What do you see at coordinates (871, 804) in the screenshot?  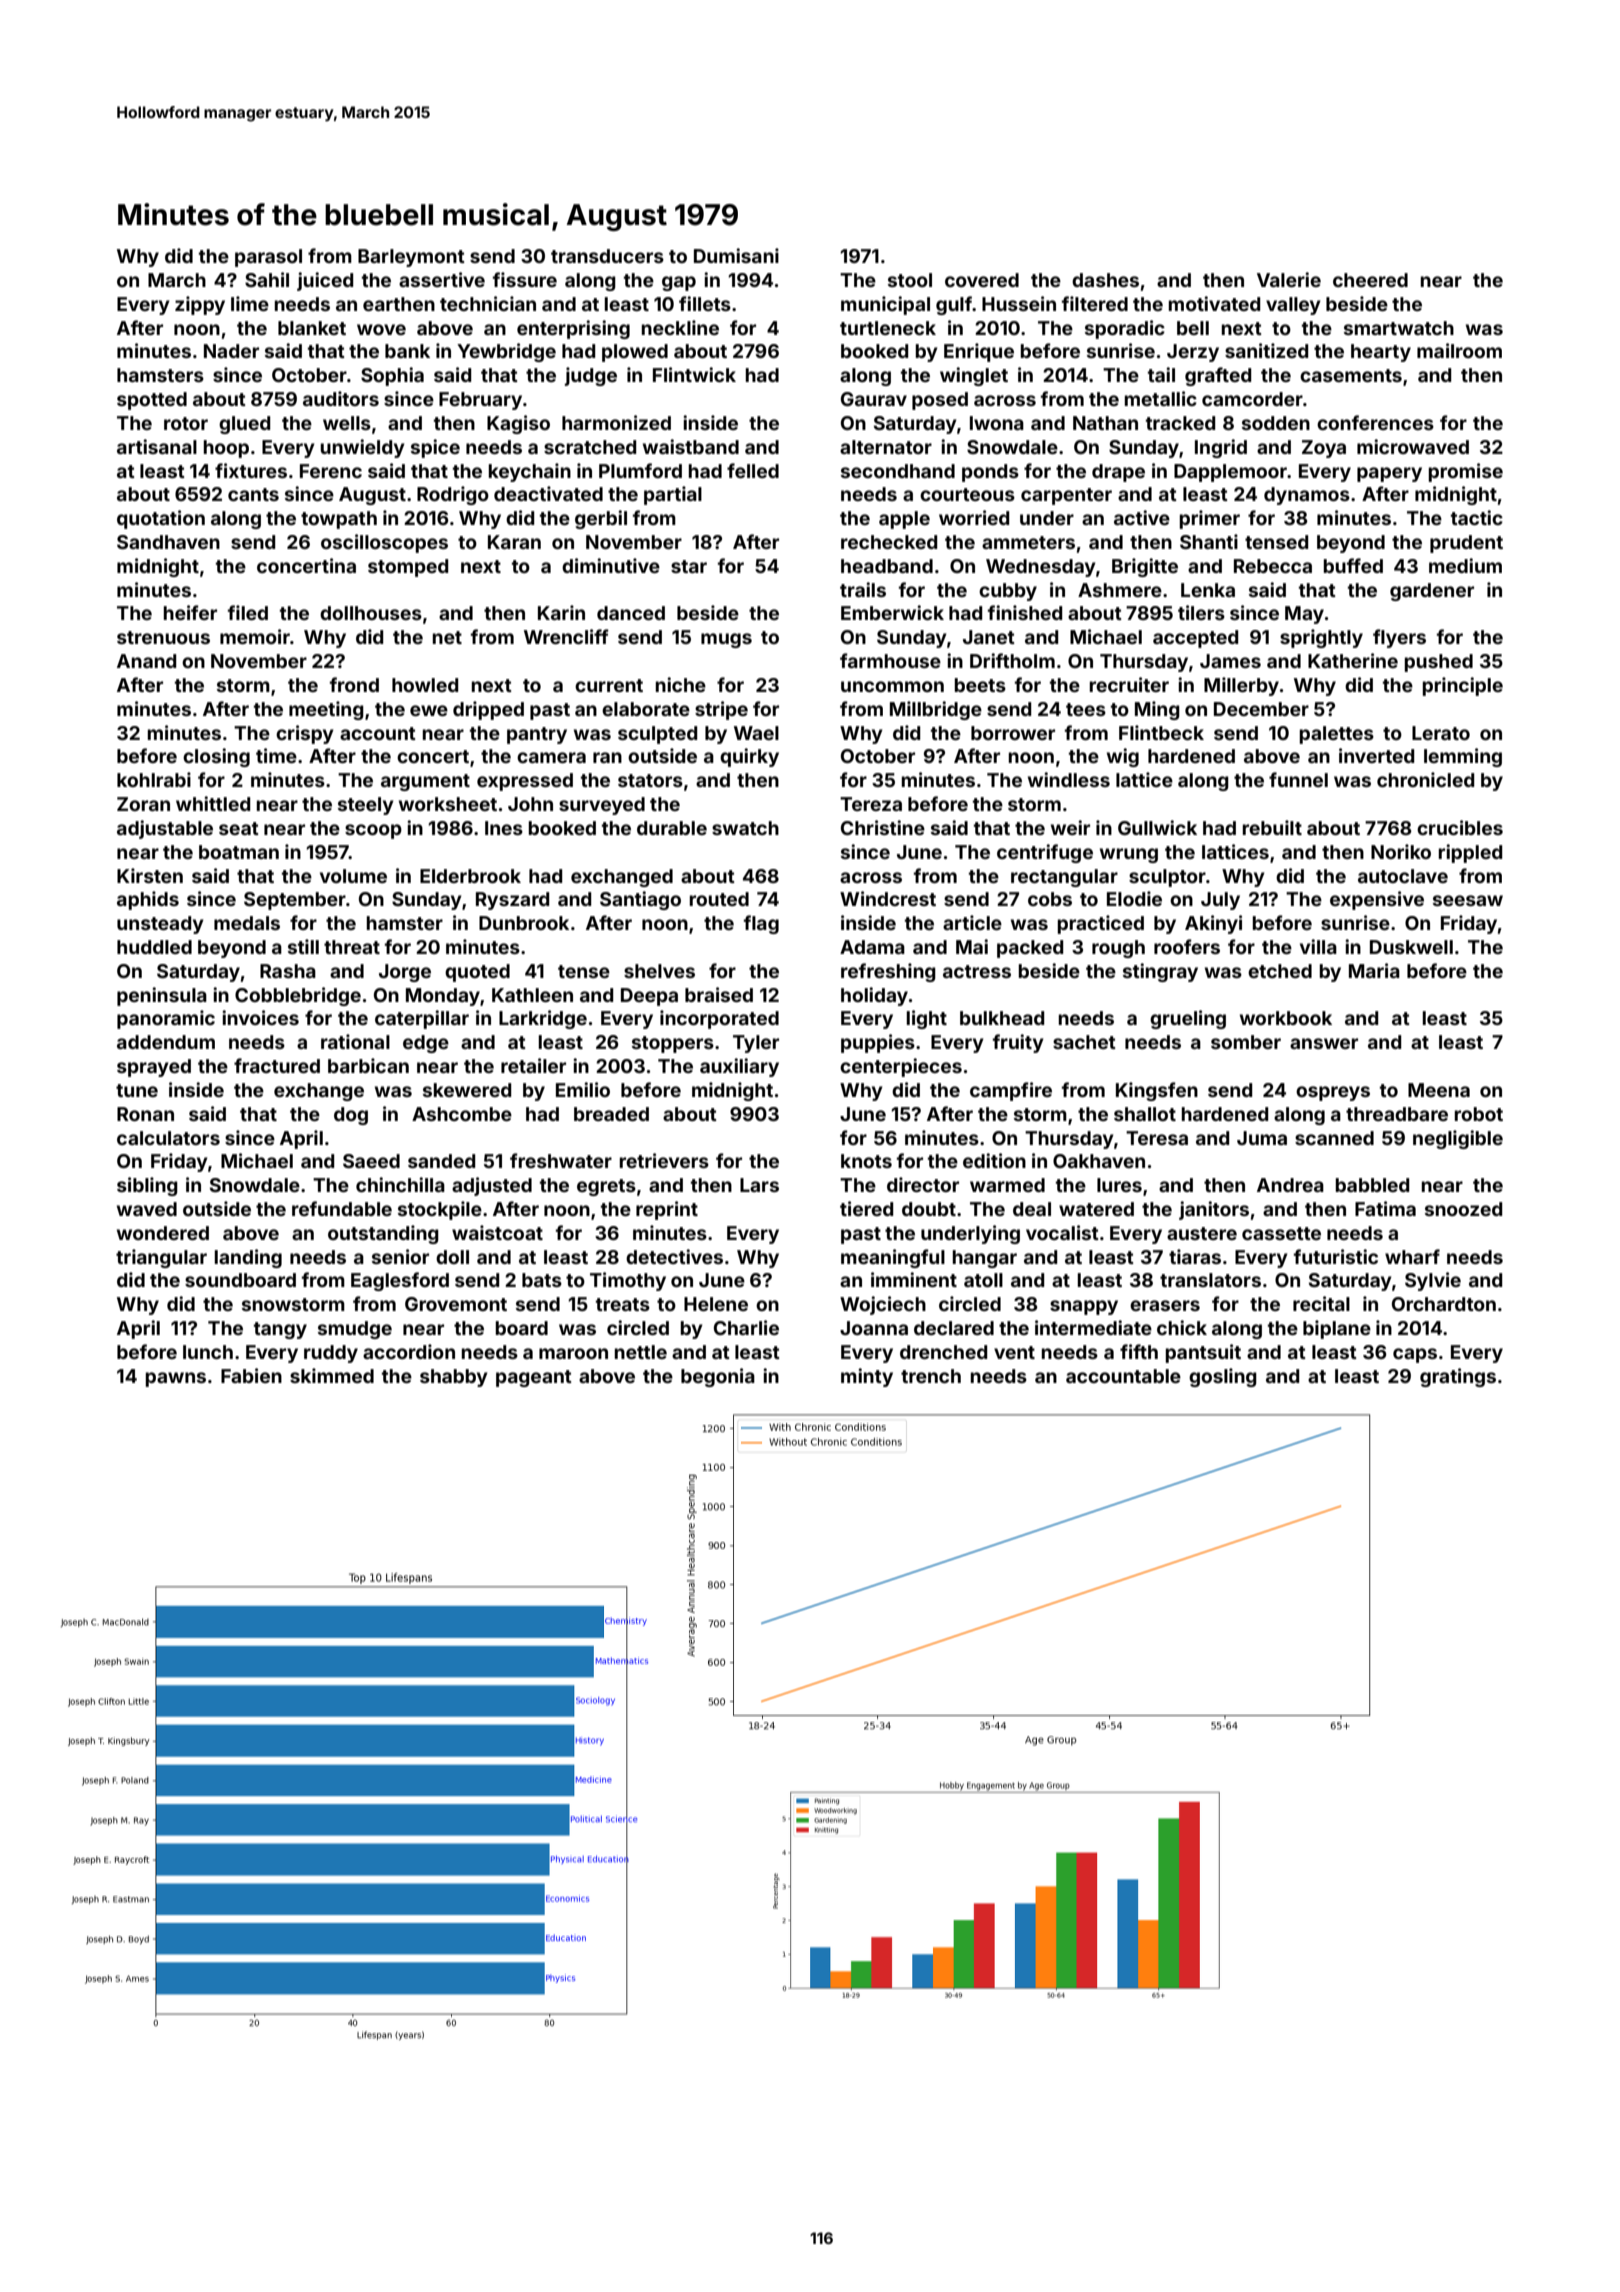 I see `Tereza` at bounding box center [871, 804].
